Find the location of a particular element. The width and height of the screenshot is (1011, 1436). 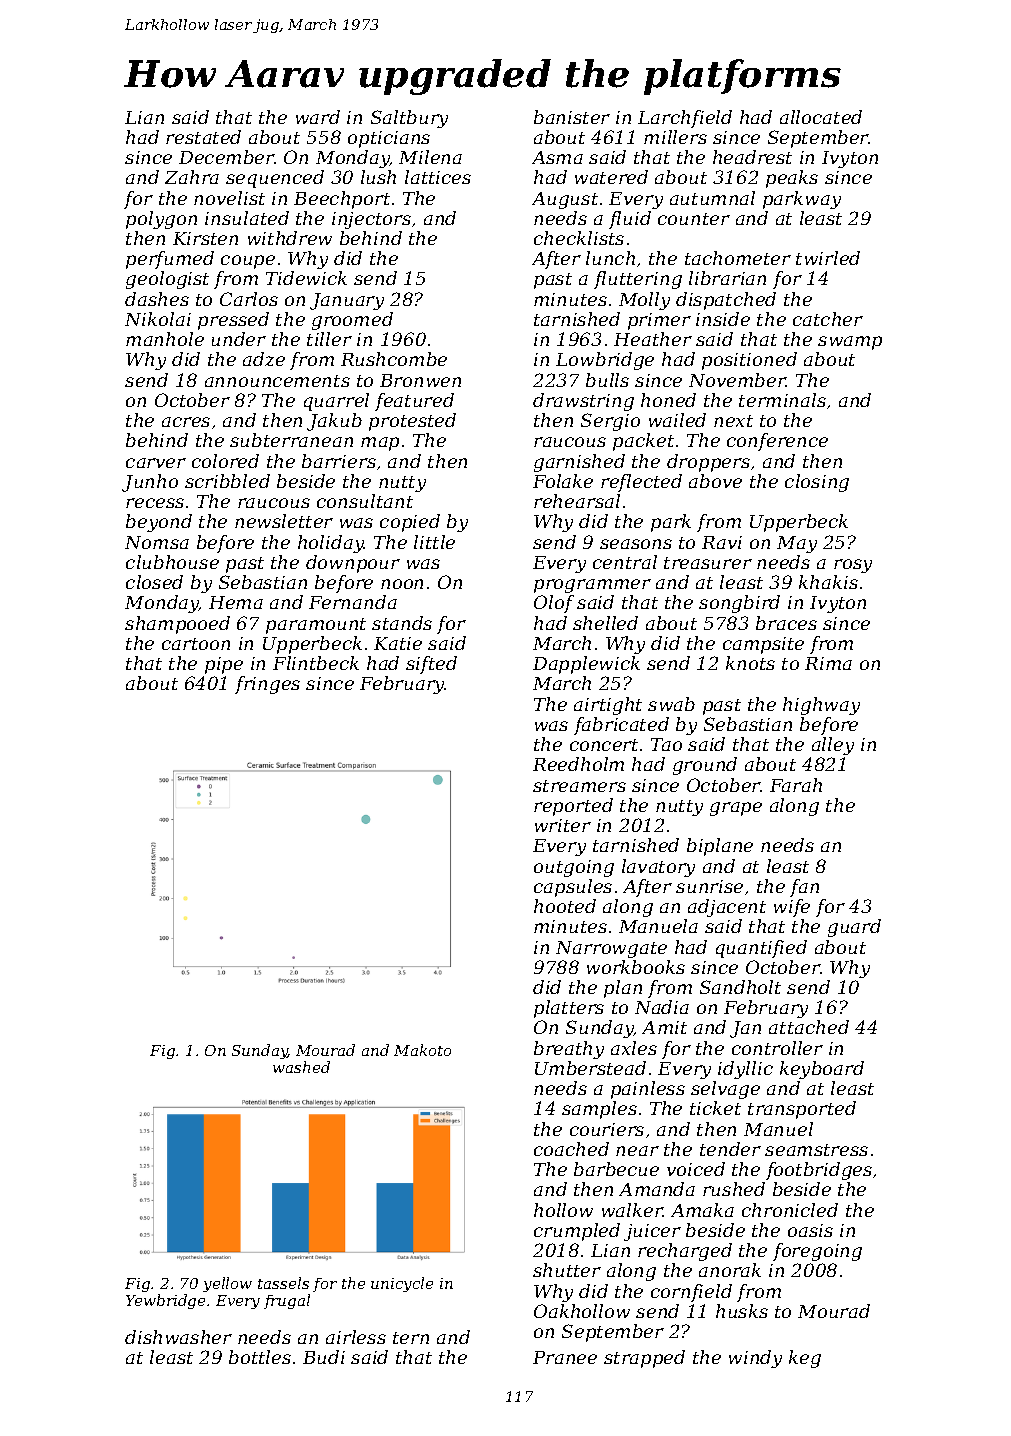

adze is located at coordinates (264, 359).
